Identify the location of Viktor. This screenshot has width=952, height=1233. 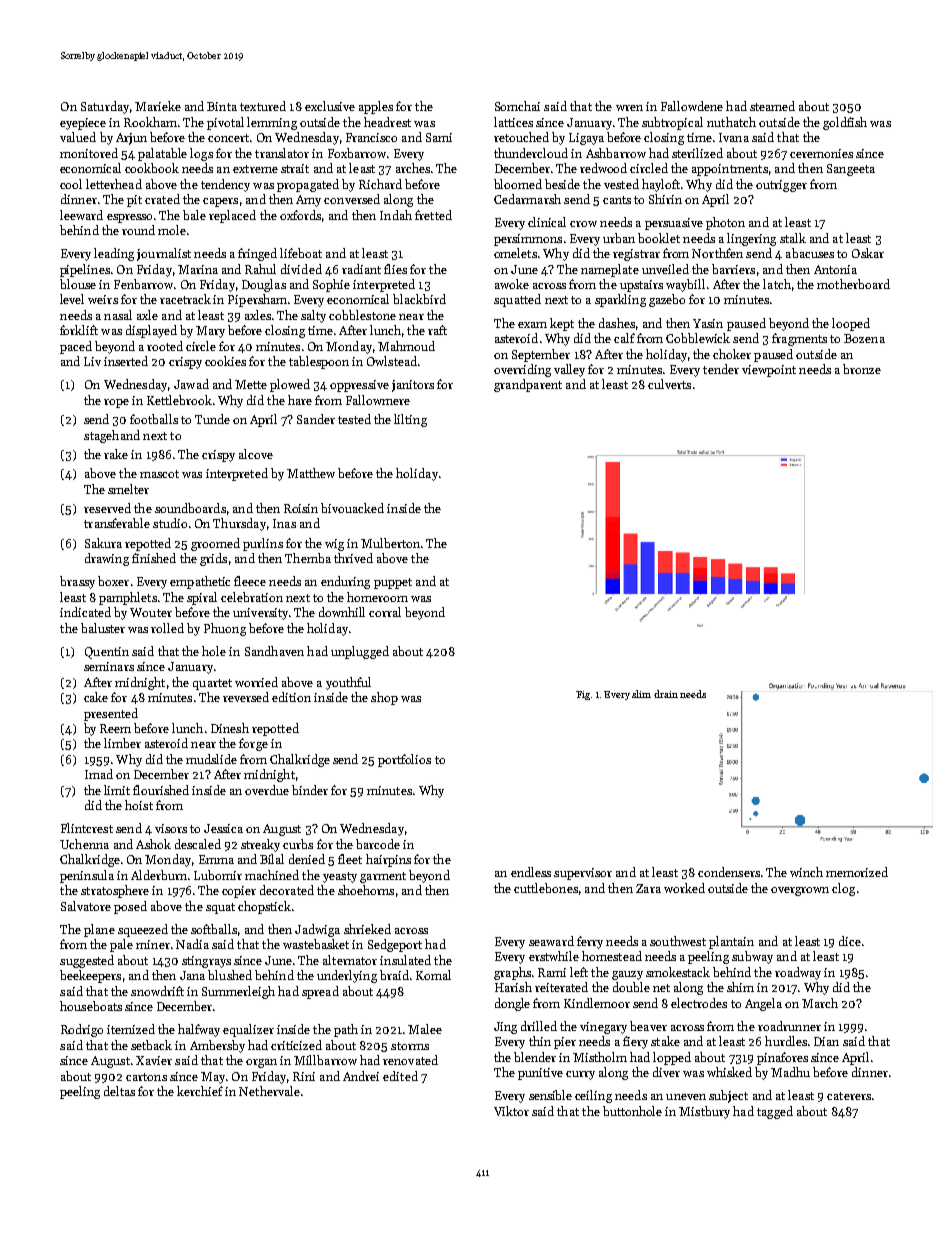
(511, 1111).
